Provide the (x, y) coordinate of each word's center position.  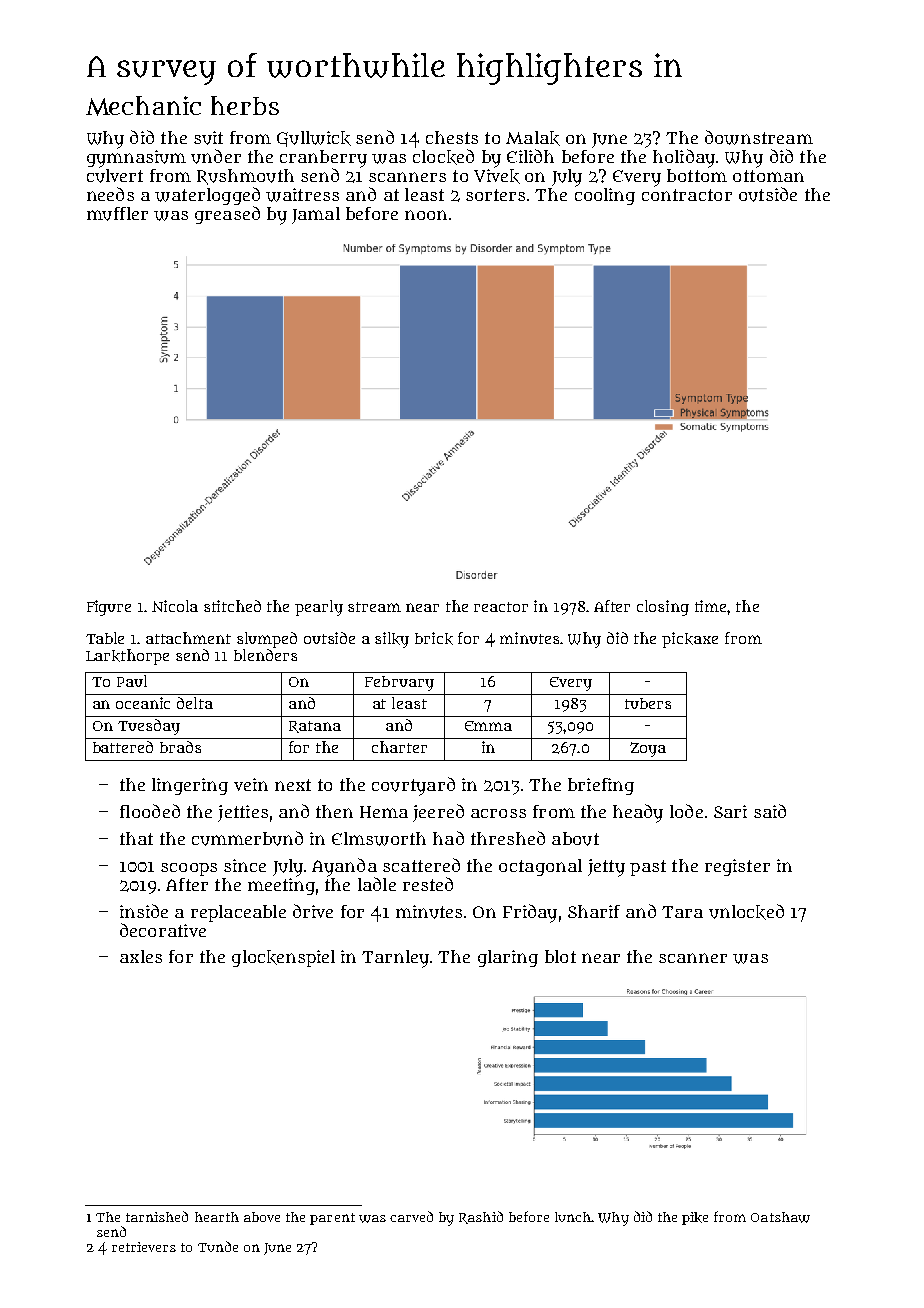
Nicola (175, 606)
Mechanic (143, 106)
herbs (245, 105)
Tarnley (395, 959)
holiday (684, 158)
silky (392, 640)
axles (141, 956)
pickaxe (690, 640)
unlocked (746, 912)
